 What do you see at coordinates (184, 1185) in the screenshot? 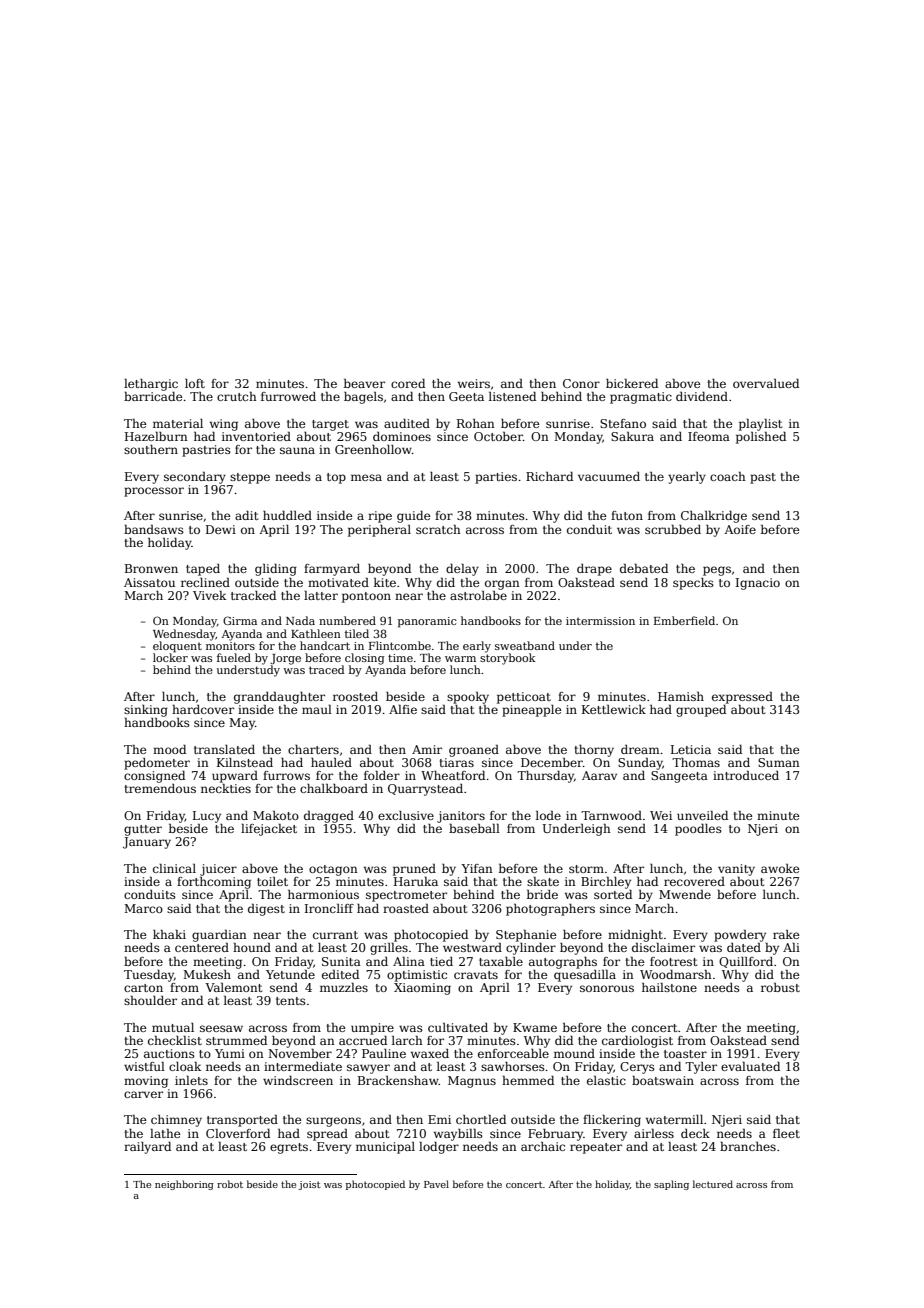
I see `neighboring` at bounding box center [184, 1185].
